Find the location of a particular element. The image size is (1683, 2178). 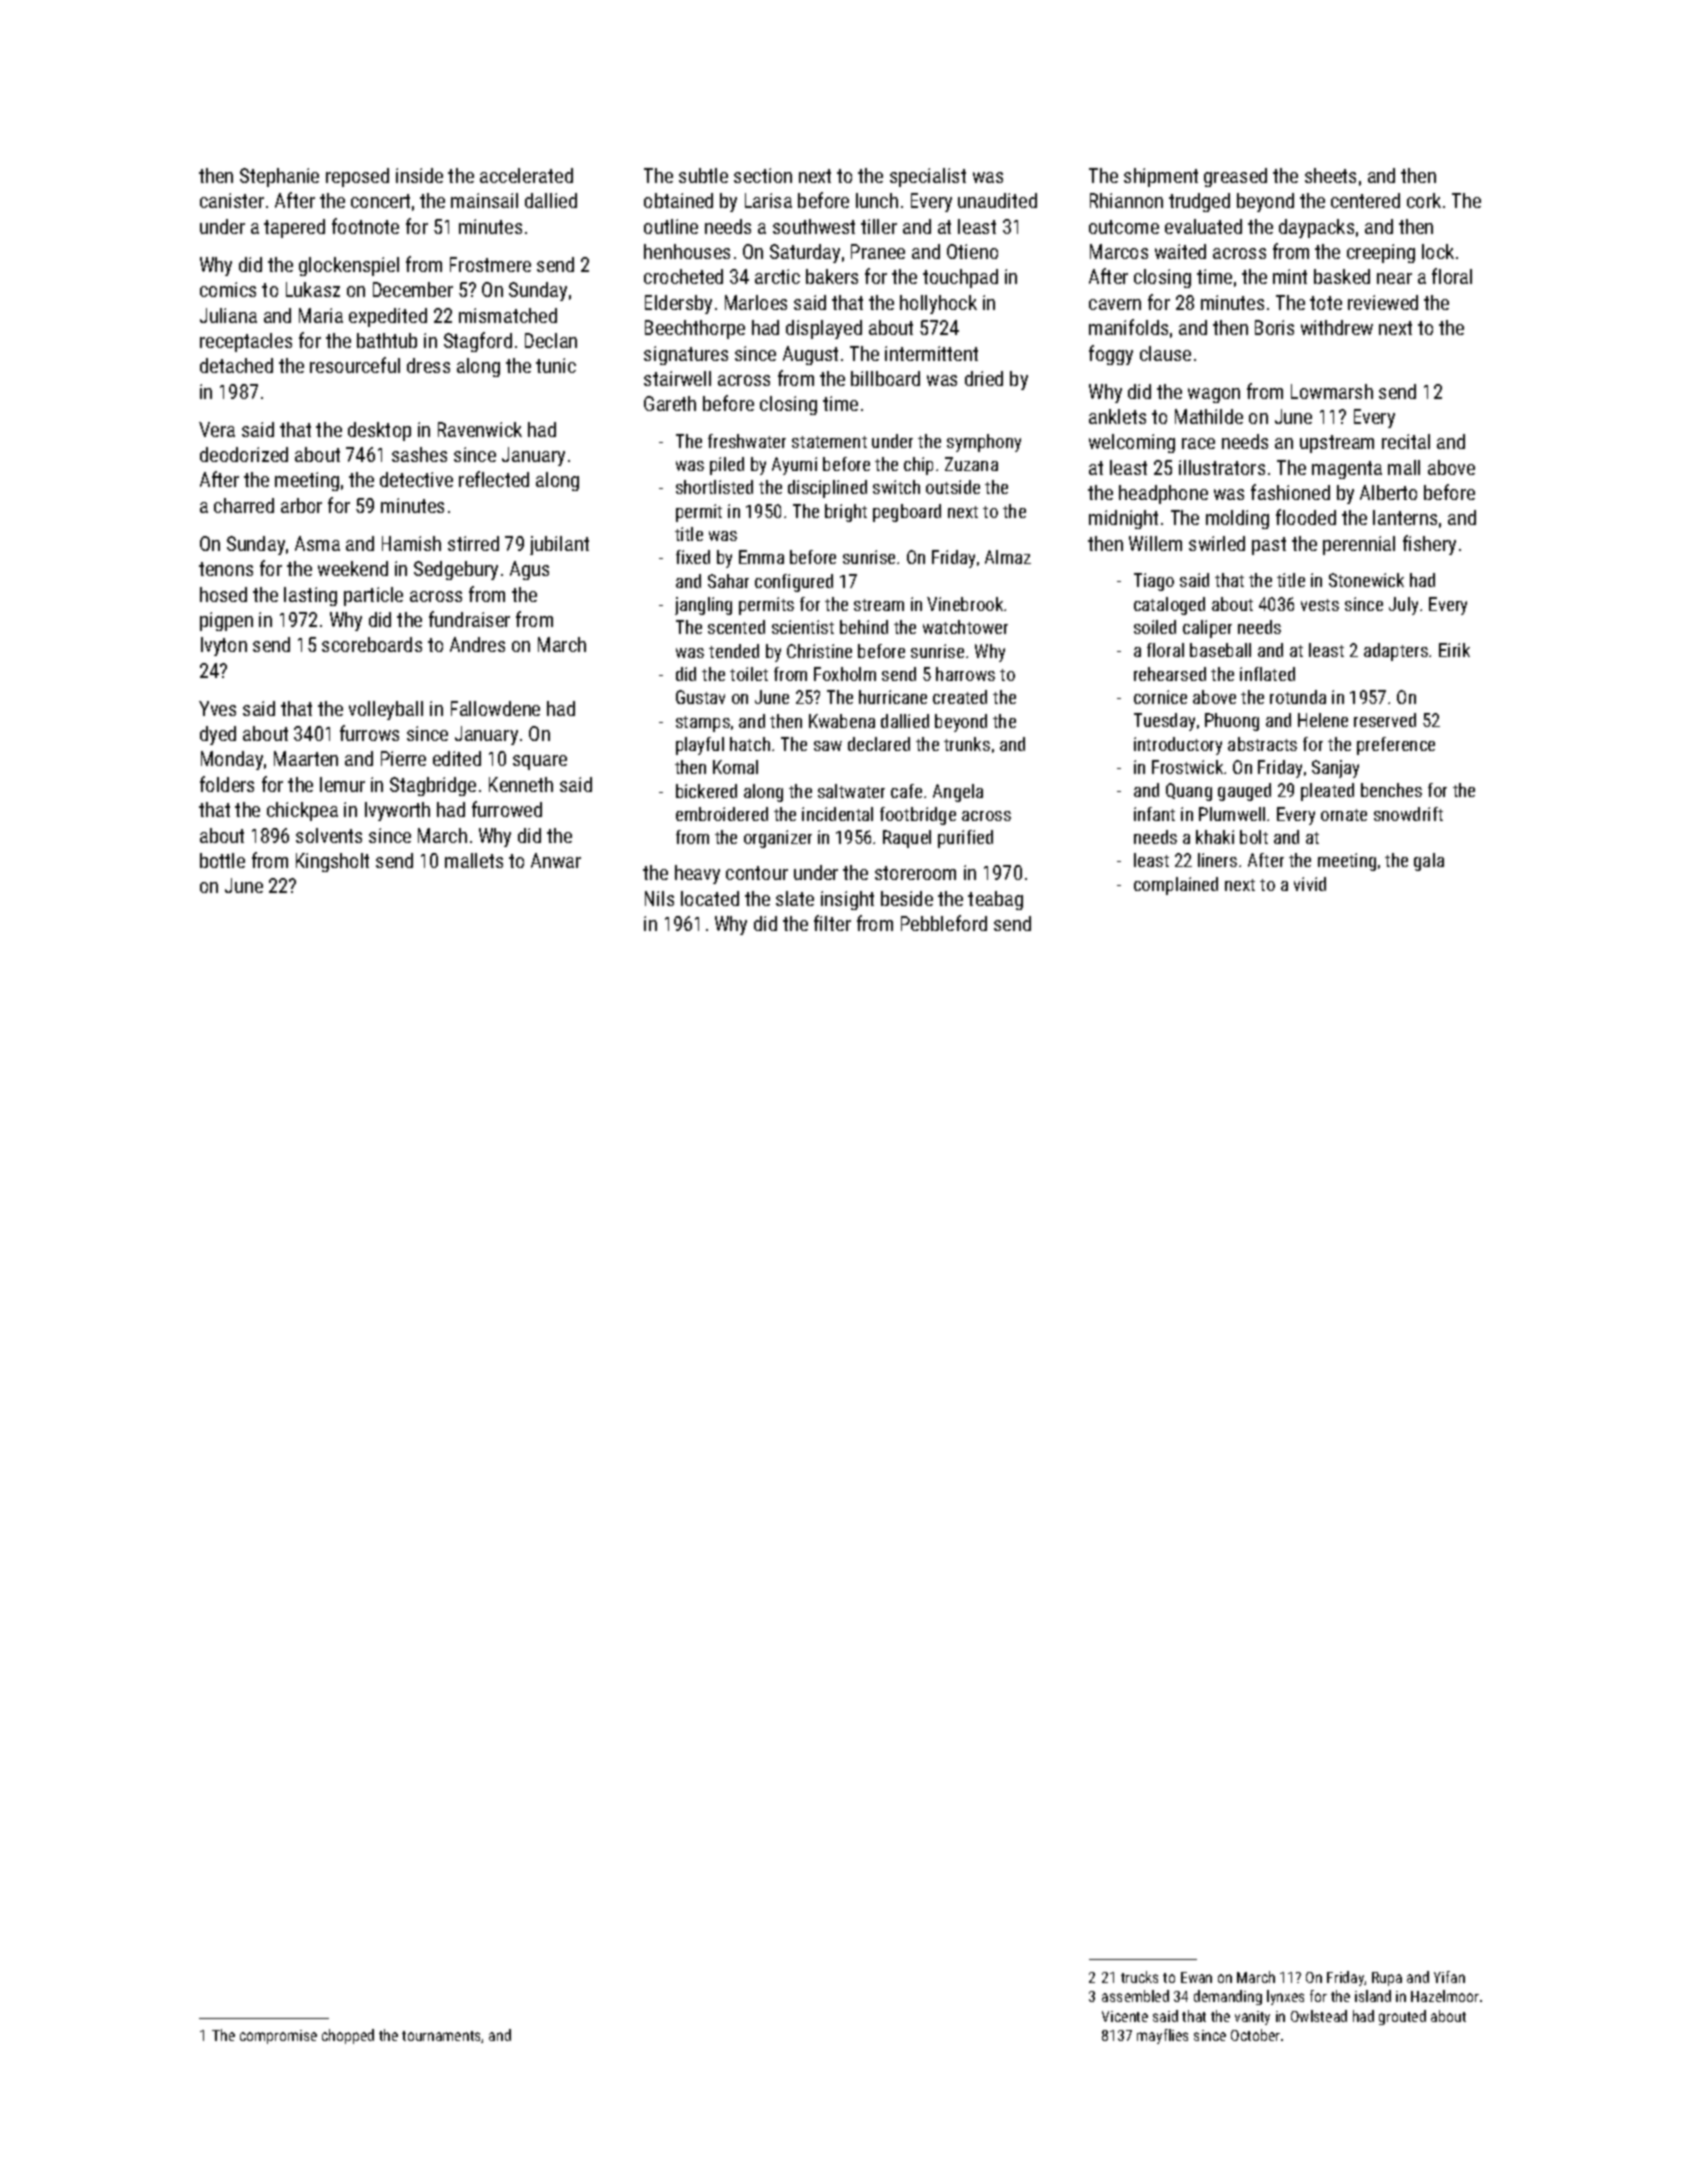

cafe is located at coordinates (906, 791).
